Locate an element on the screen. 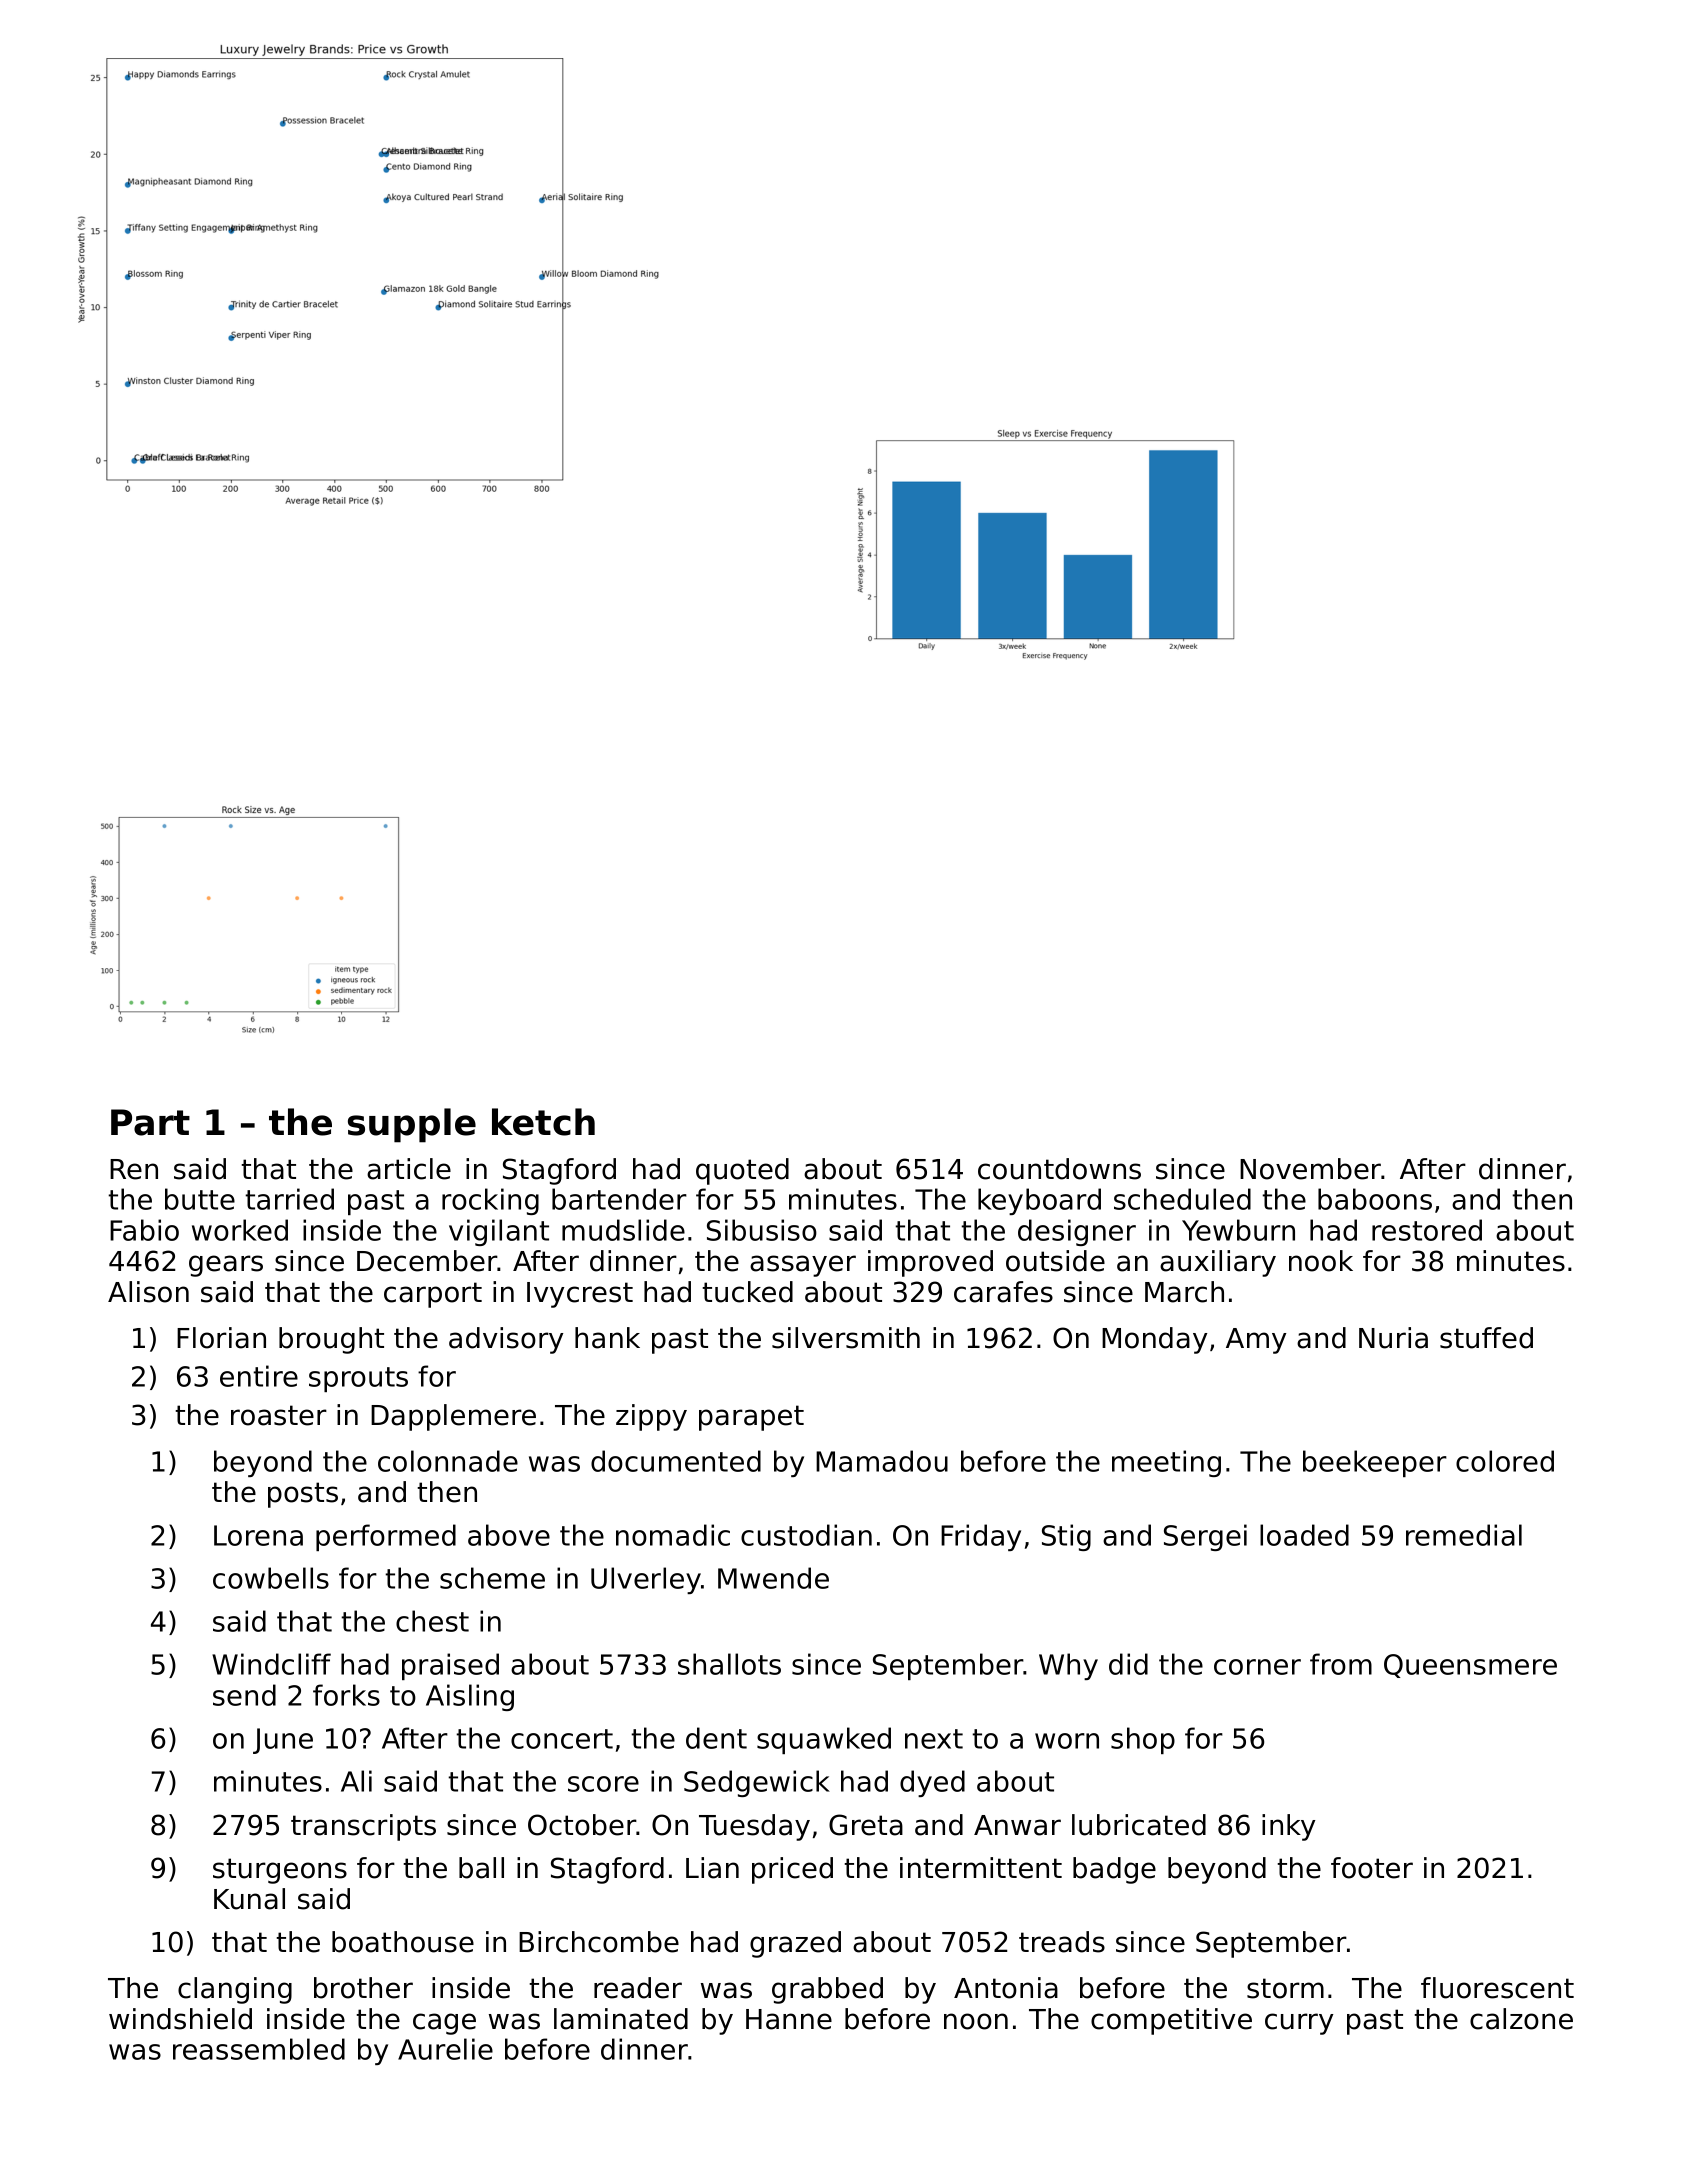 Image resolution: width=1683 pixels, height=2178 pixels. clanging is located at coordinates (235, 1990).
